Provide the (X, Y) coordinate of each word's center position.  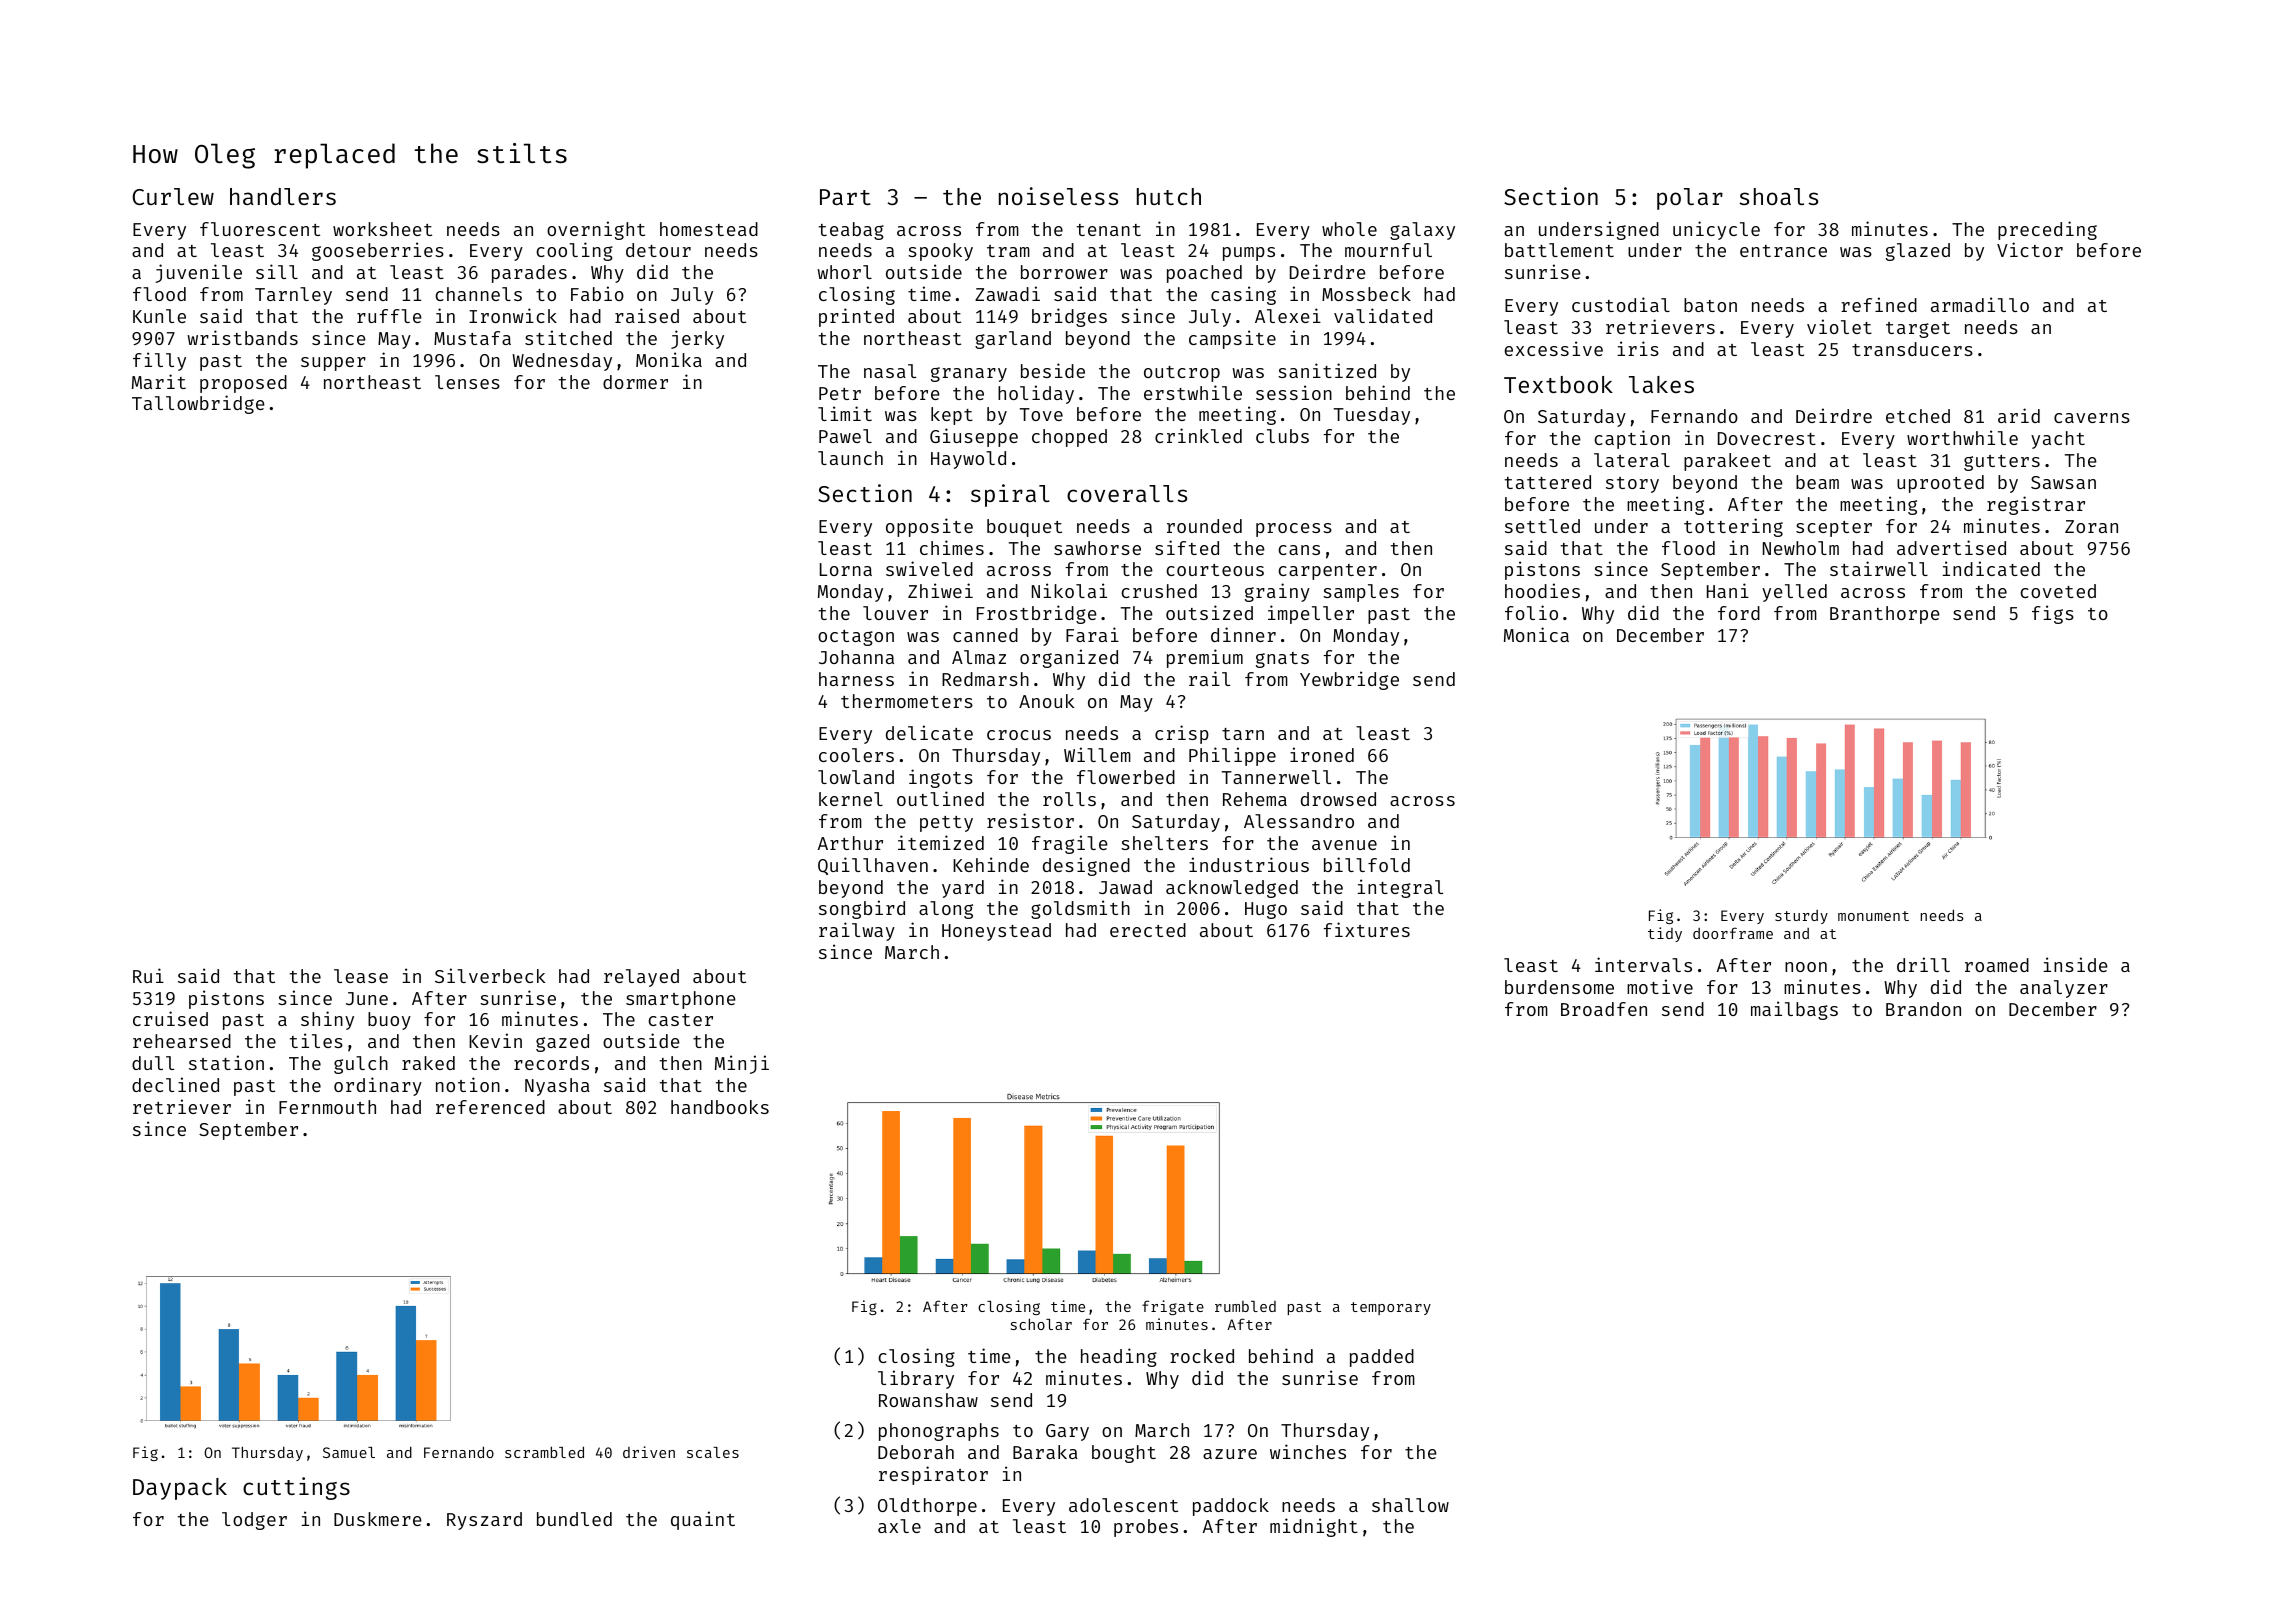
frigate (1173, 1307)
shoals (1778, 196)
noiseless (1058, 196)
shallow (1410, 1505)
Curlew (173, 196)
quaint (703, 1520)
